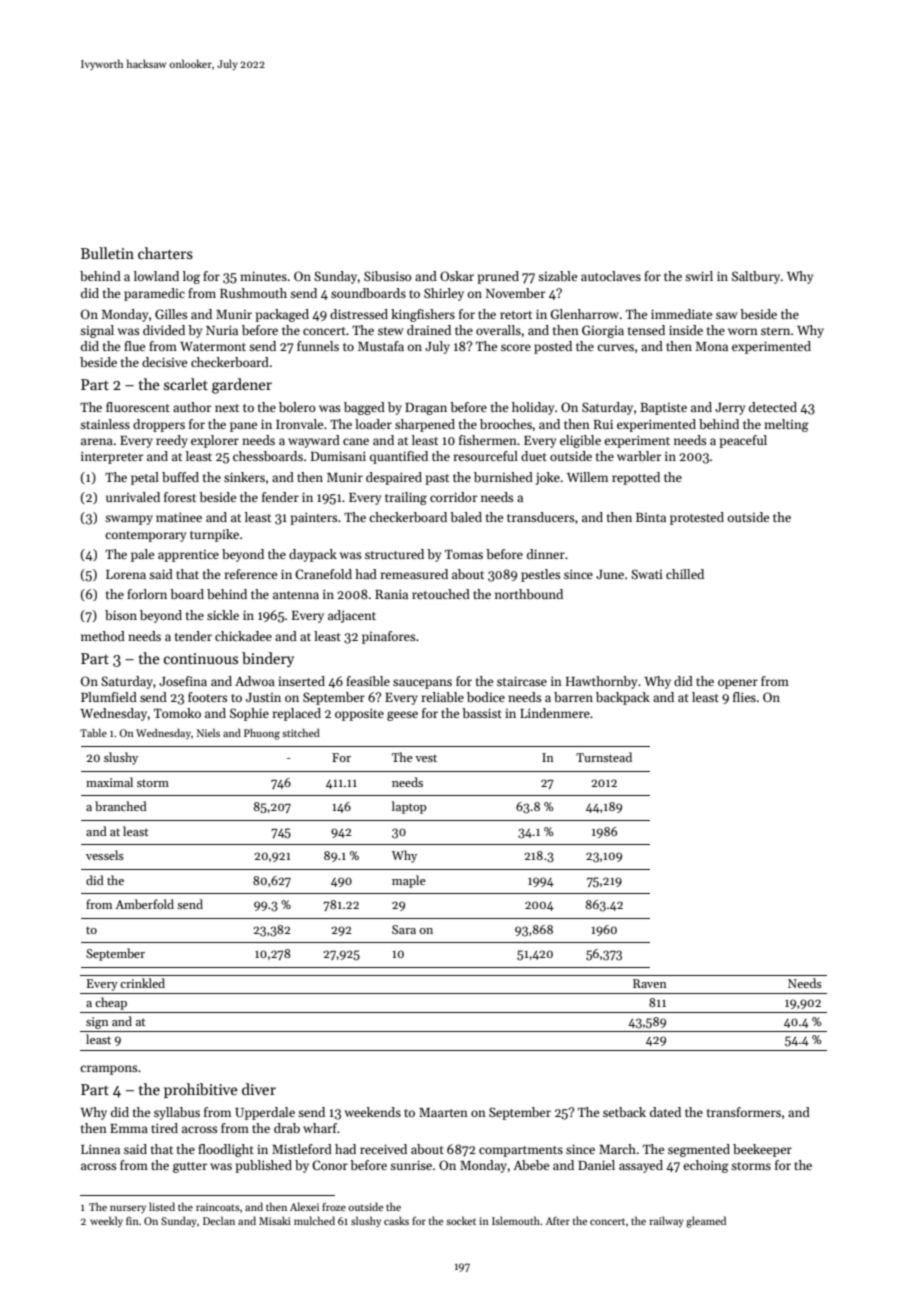 This page has height=1316, width=908. I want to click on flue, so click(134, 346).
